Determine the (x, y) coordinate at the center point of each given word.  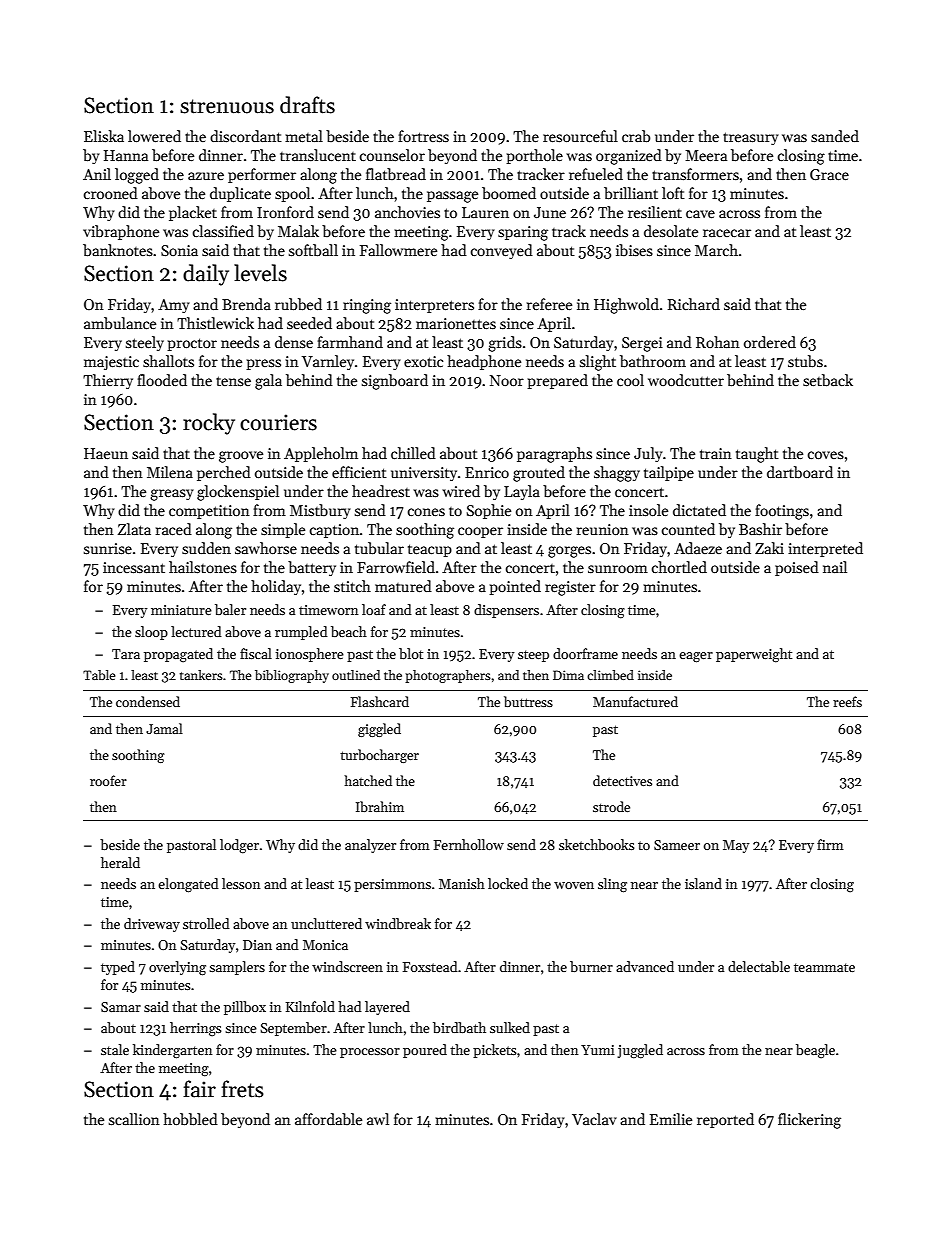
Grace (829, 174)
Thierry (108, 381)
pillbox (245, 1008)
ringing (367, 306)
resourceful (580, 136)
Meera (706, 155)
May (736, 846)
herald (120, 862)
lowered (154, 136)
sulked (510, 1027)
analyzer (370, 846)
